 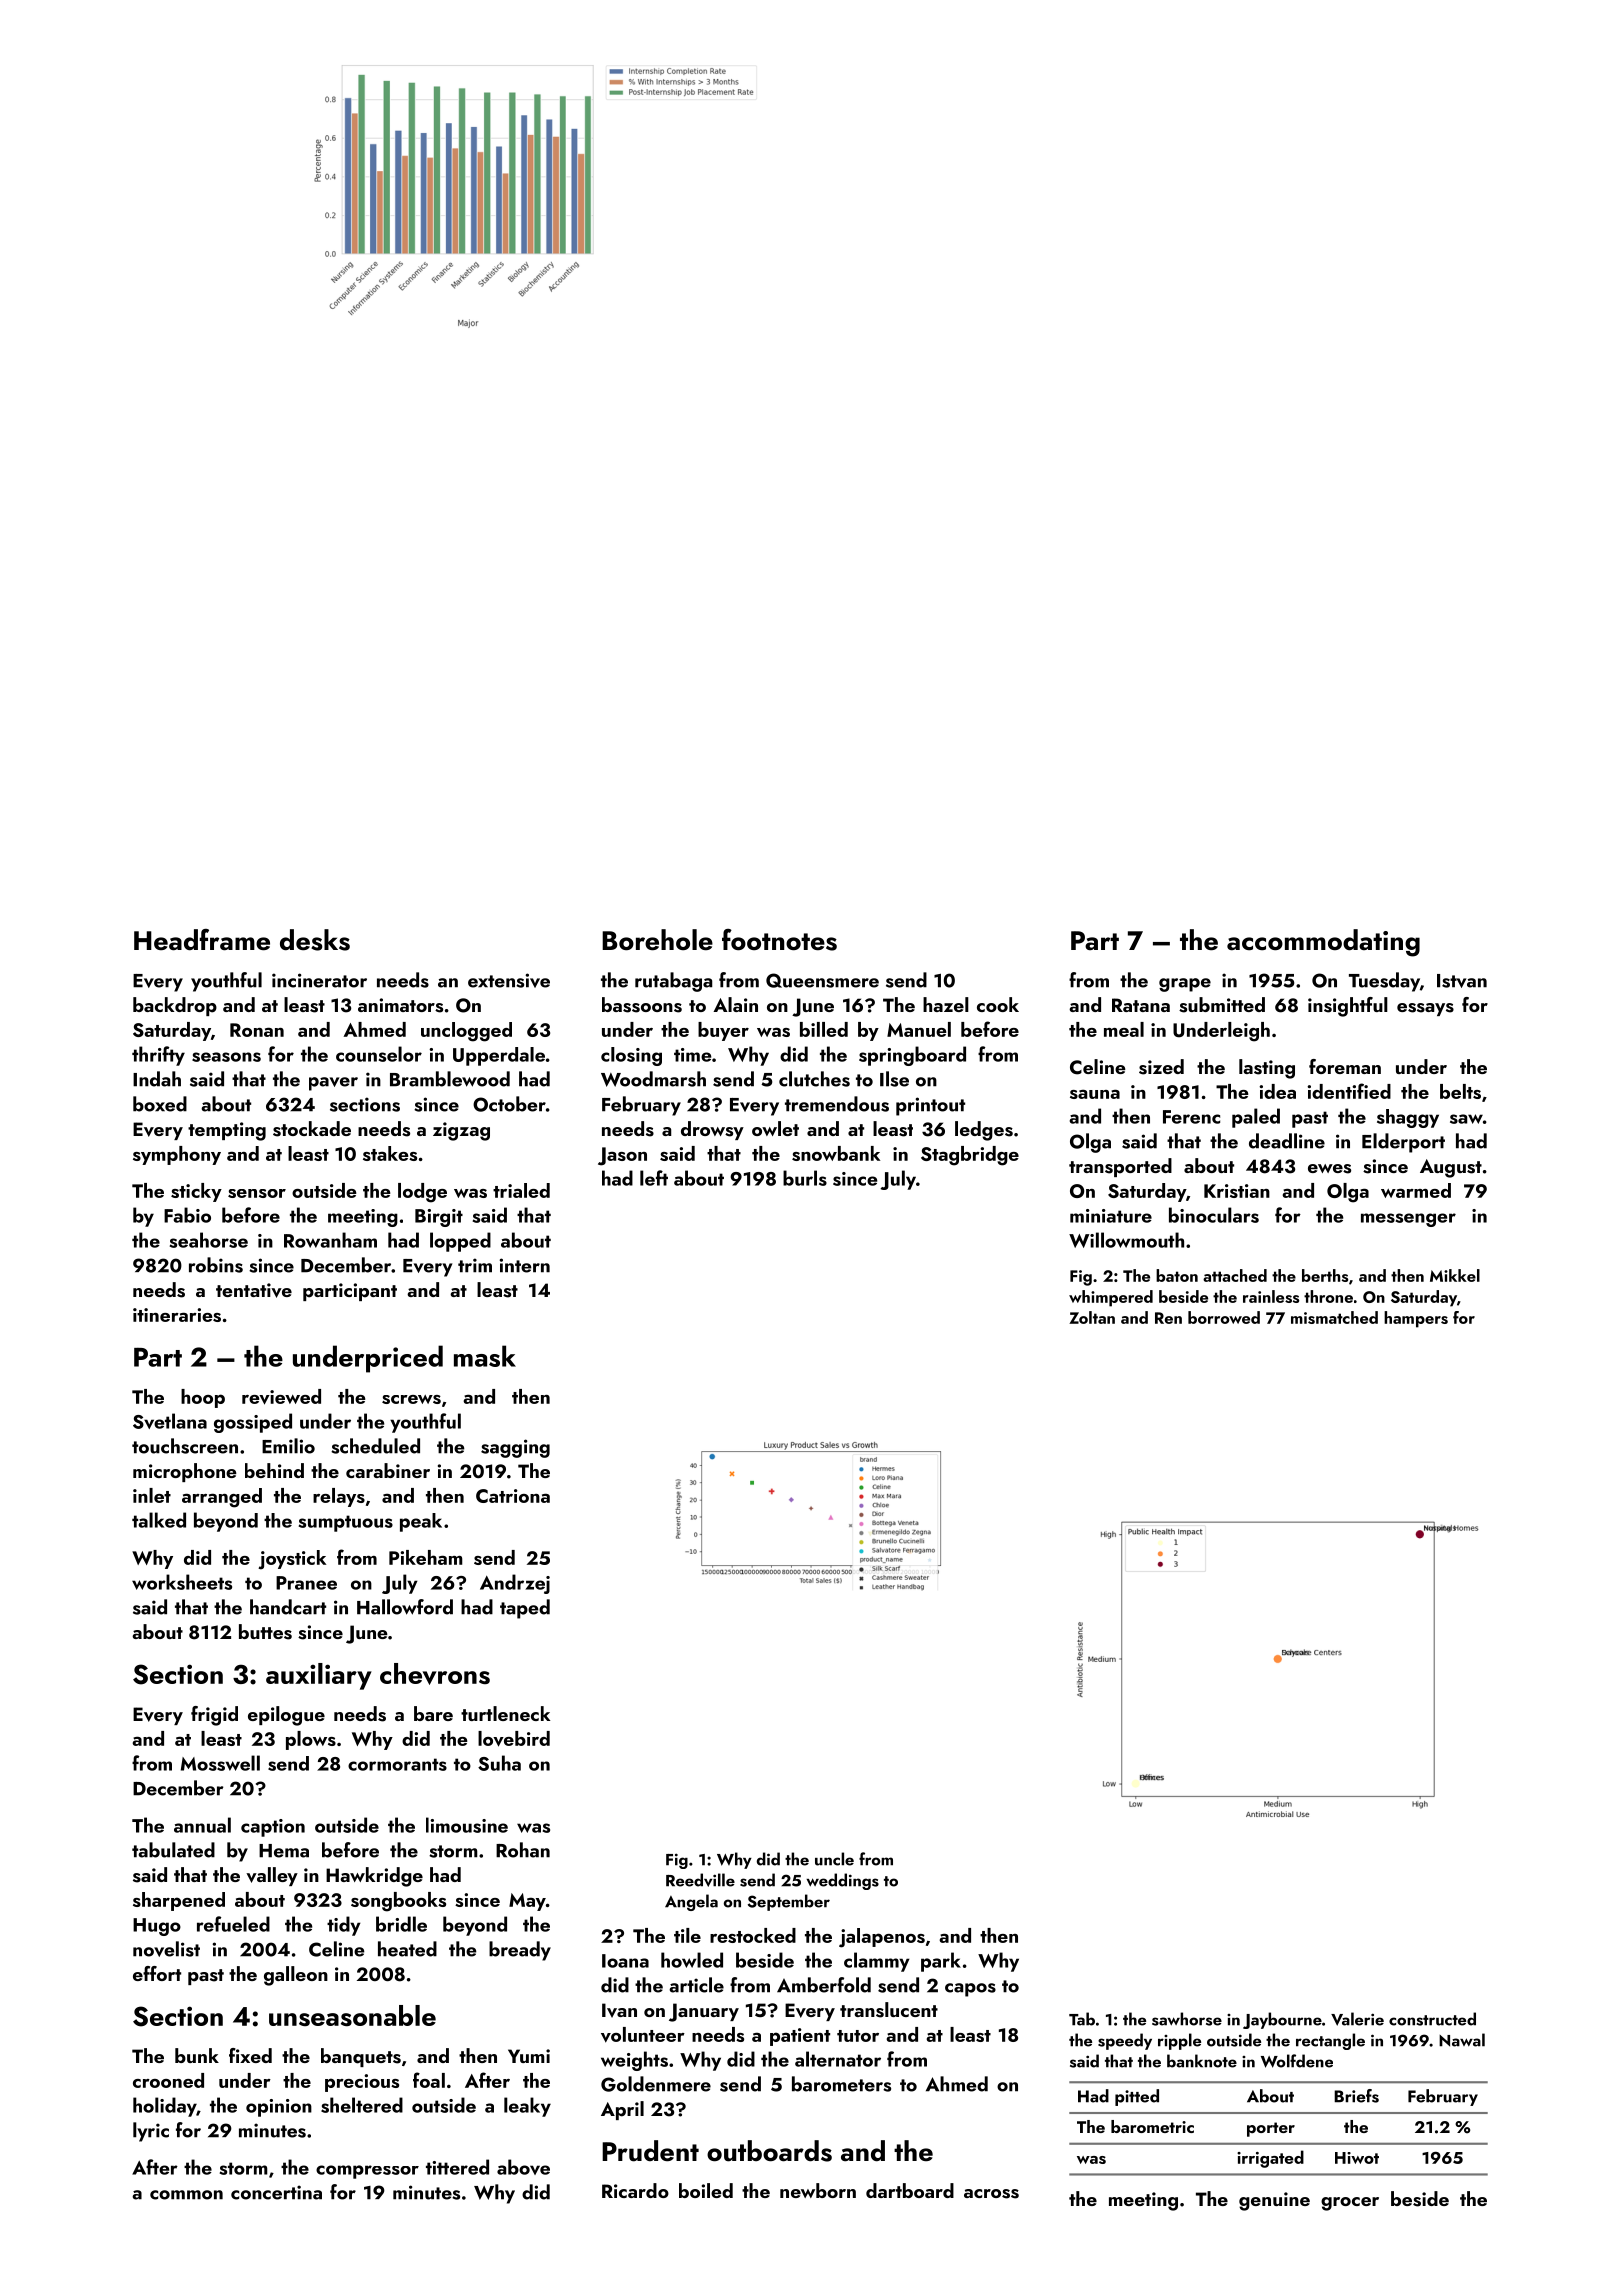 What do you see at coordinates (388, 1470) in the screenshot?
I see `carabiner` at bounding box center [388, 1470].
